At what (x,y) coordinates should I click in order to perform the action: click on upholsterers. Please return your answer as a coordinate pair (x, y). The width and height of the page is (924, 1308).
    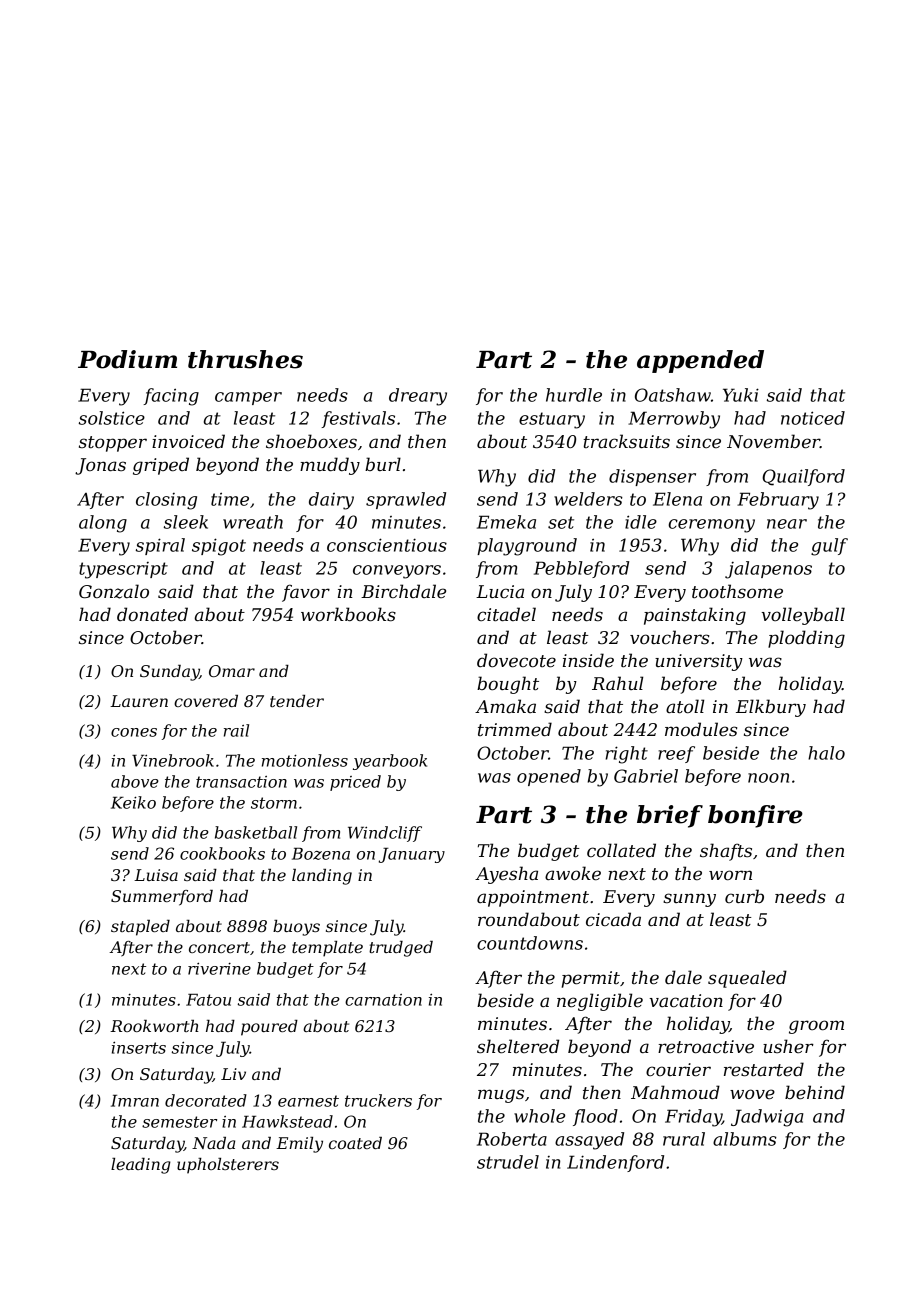
    Looking at the image, I should click on (228, 1166).
